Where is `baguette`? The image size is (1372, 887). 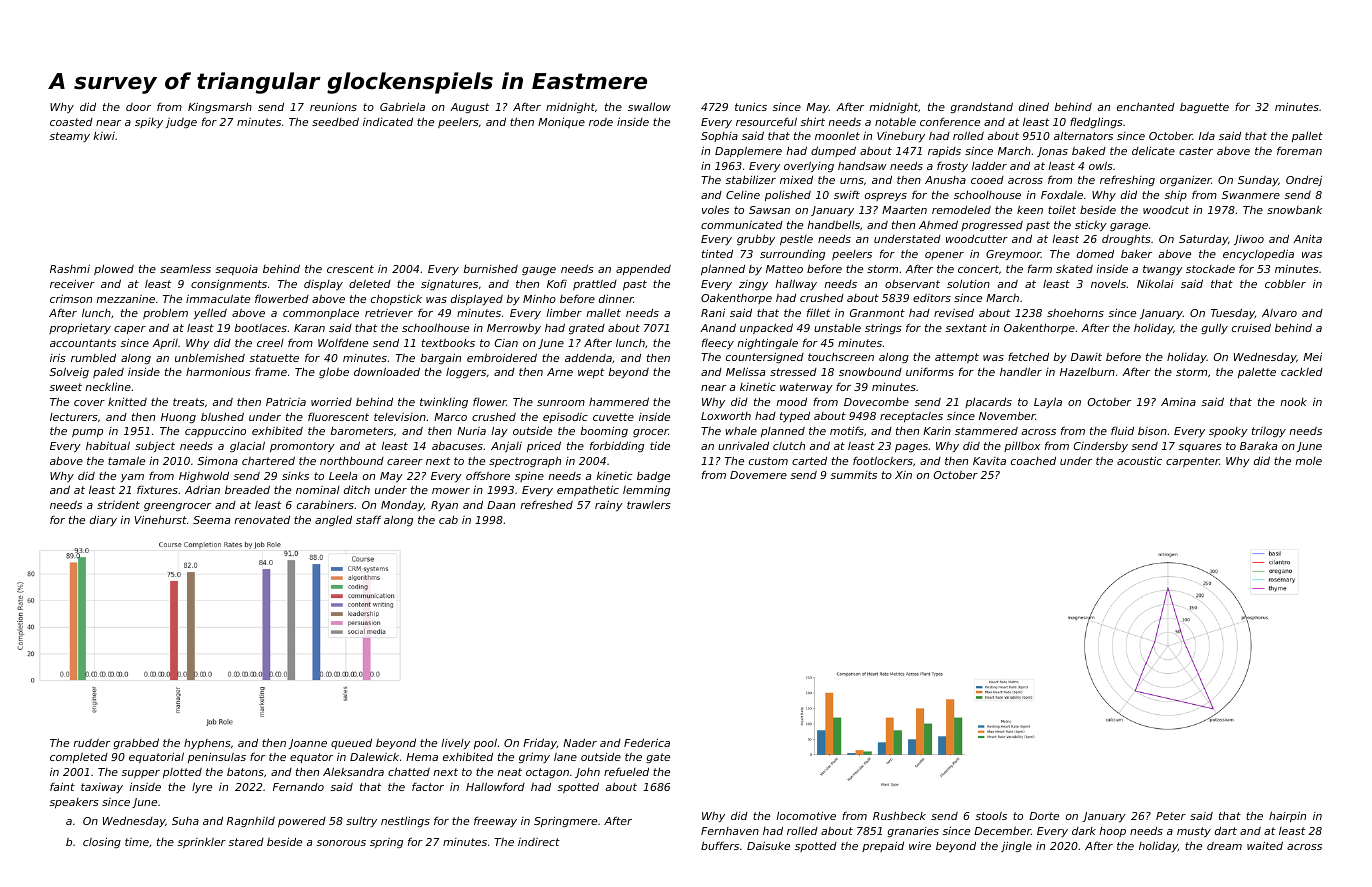 baguette is located at coordinates (1204, 108).
